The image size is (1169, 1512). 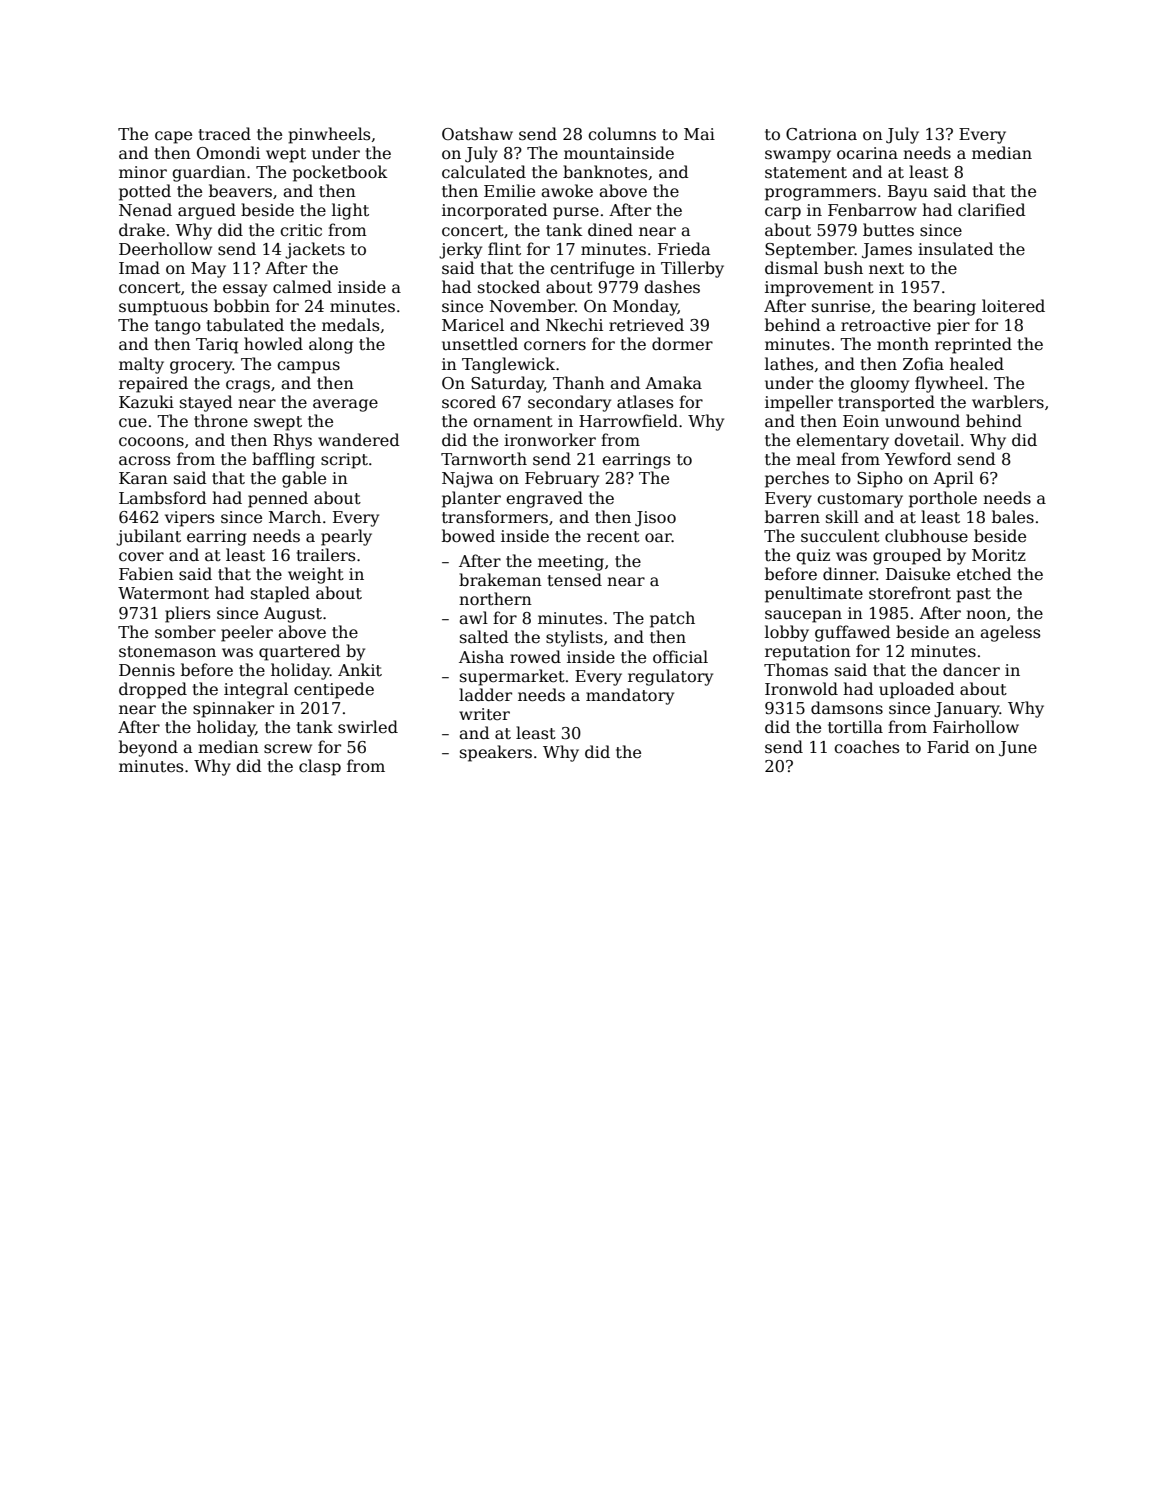 What do you see at coordinates (605, 172) in the page?
I see `banknotes` at bounding box center [605, 172].
